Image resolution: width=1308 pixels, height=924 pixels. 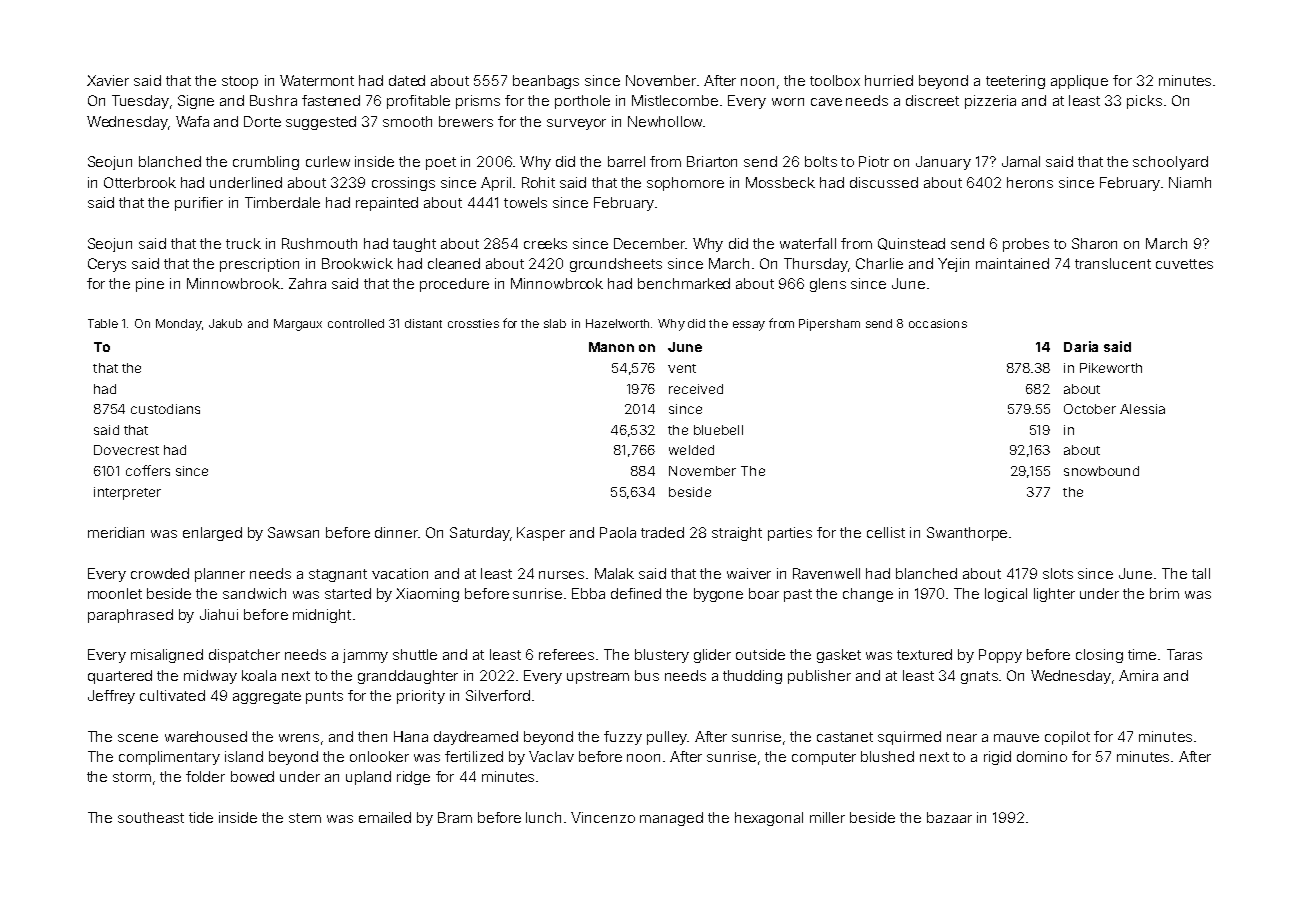 I want to click on interpreter, so click(x=127, y=493).
